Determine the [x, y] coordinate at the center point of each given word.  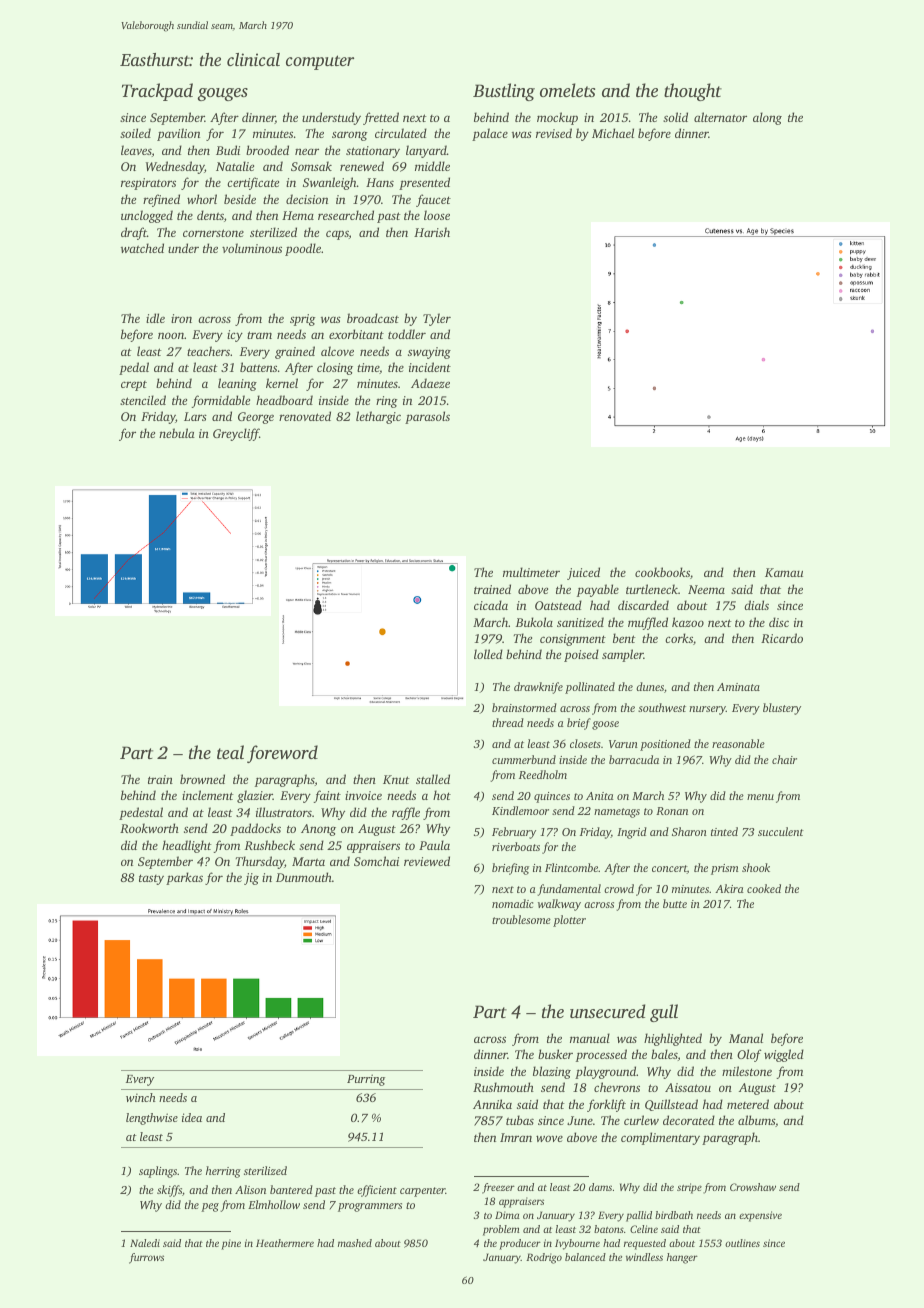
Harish [432, 232]
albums [756, 1120]
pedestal [141, 813]
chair [784, 759]
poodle [303, 249]
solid [675, 117]
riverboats [516, 846]
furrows [146, 1258]
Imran [516, 1137]
